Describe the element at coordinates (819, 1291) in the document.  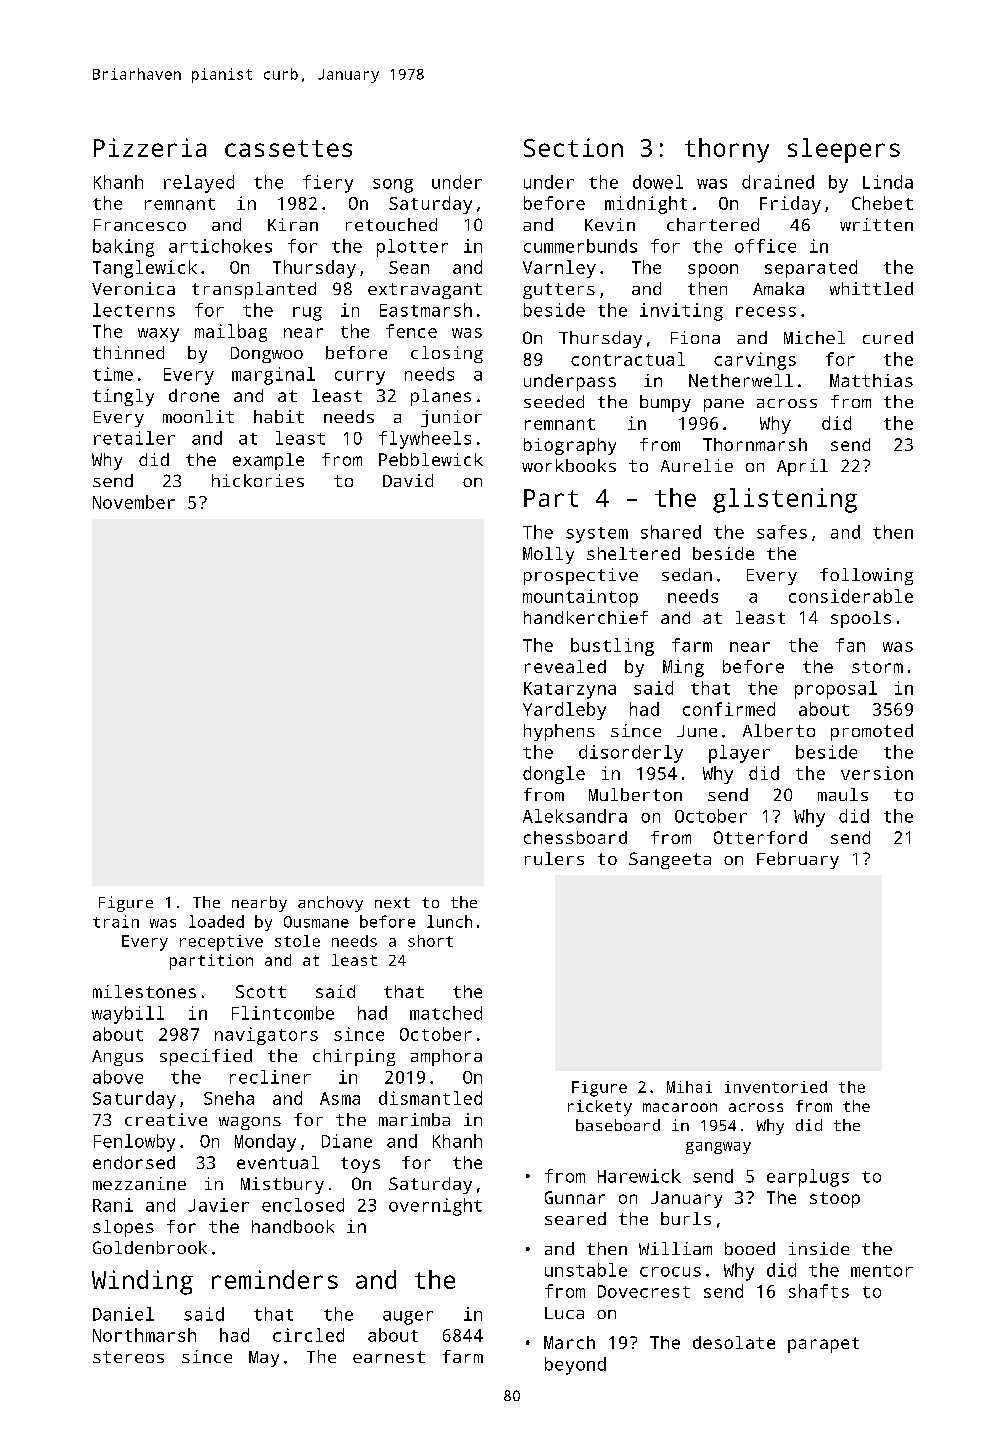
I see `shafts` at that location.
